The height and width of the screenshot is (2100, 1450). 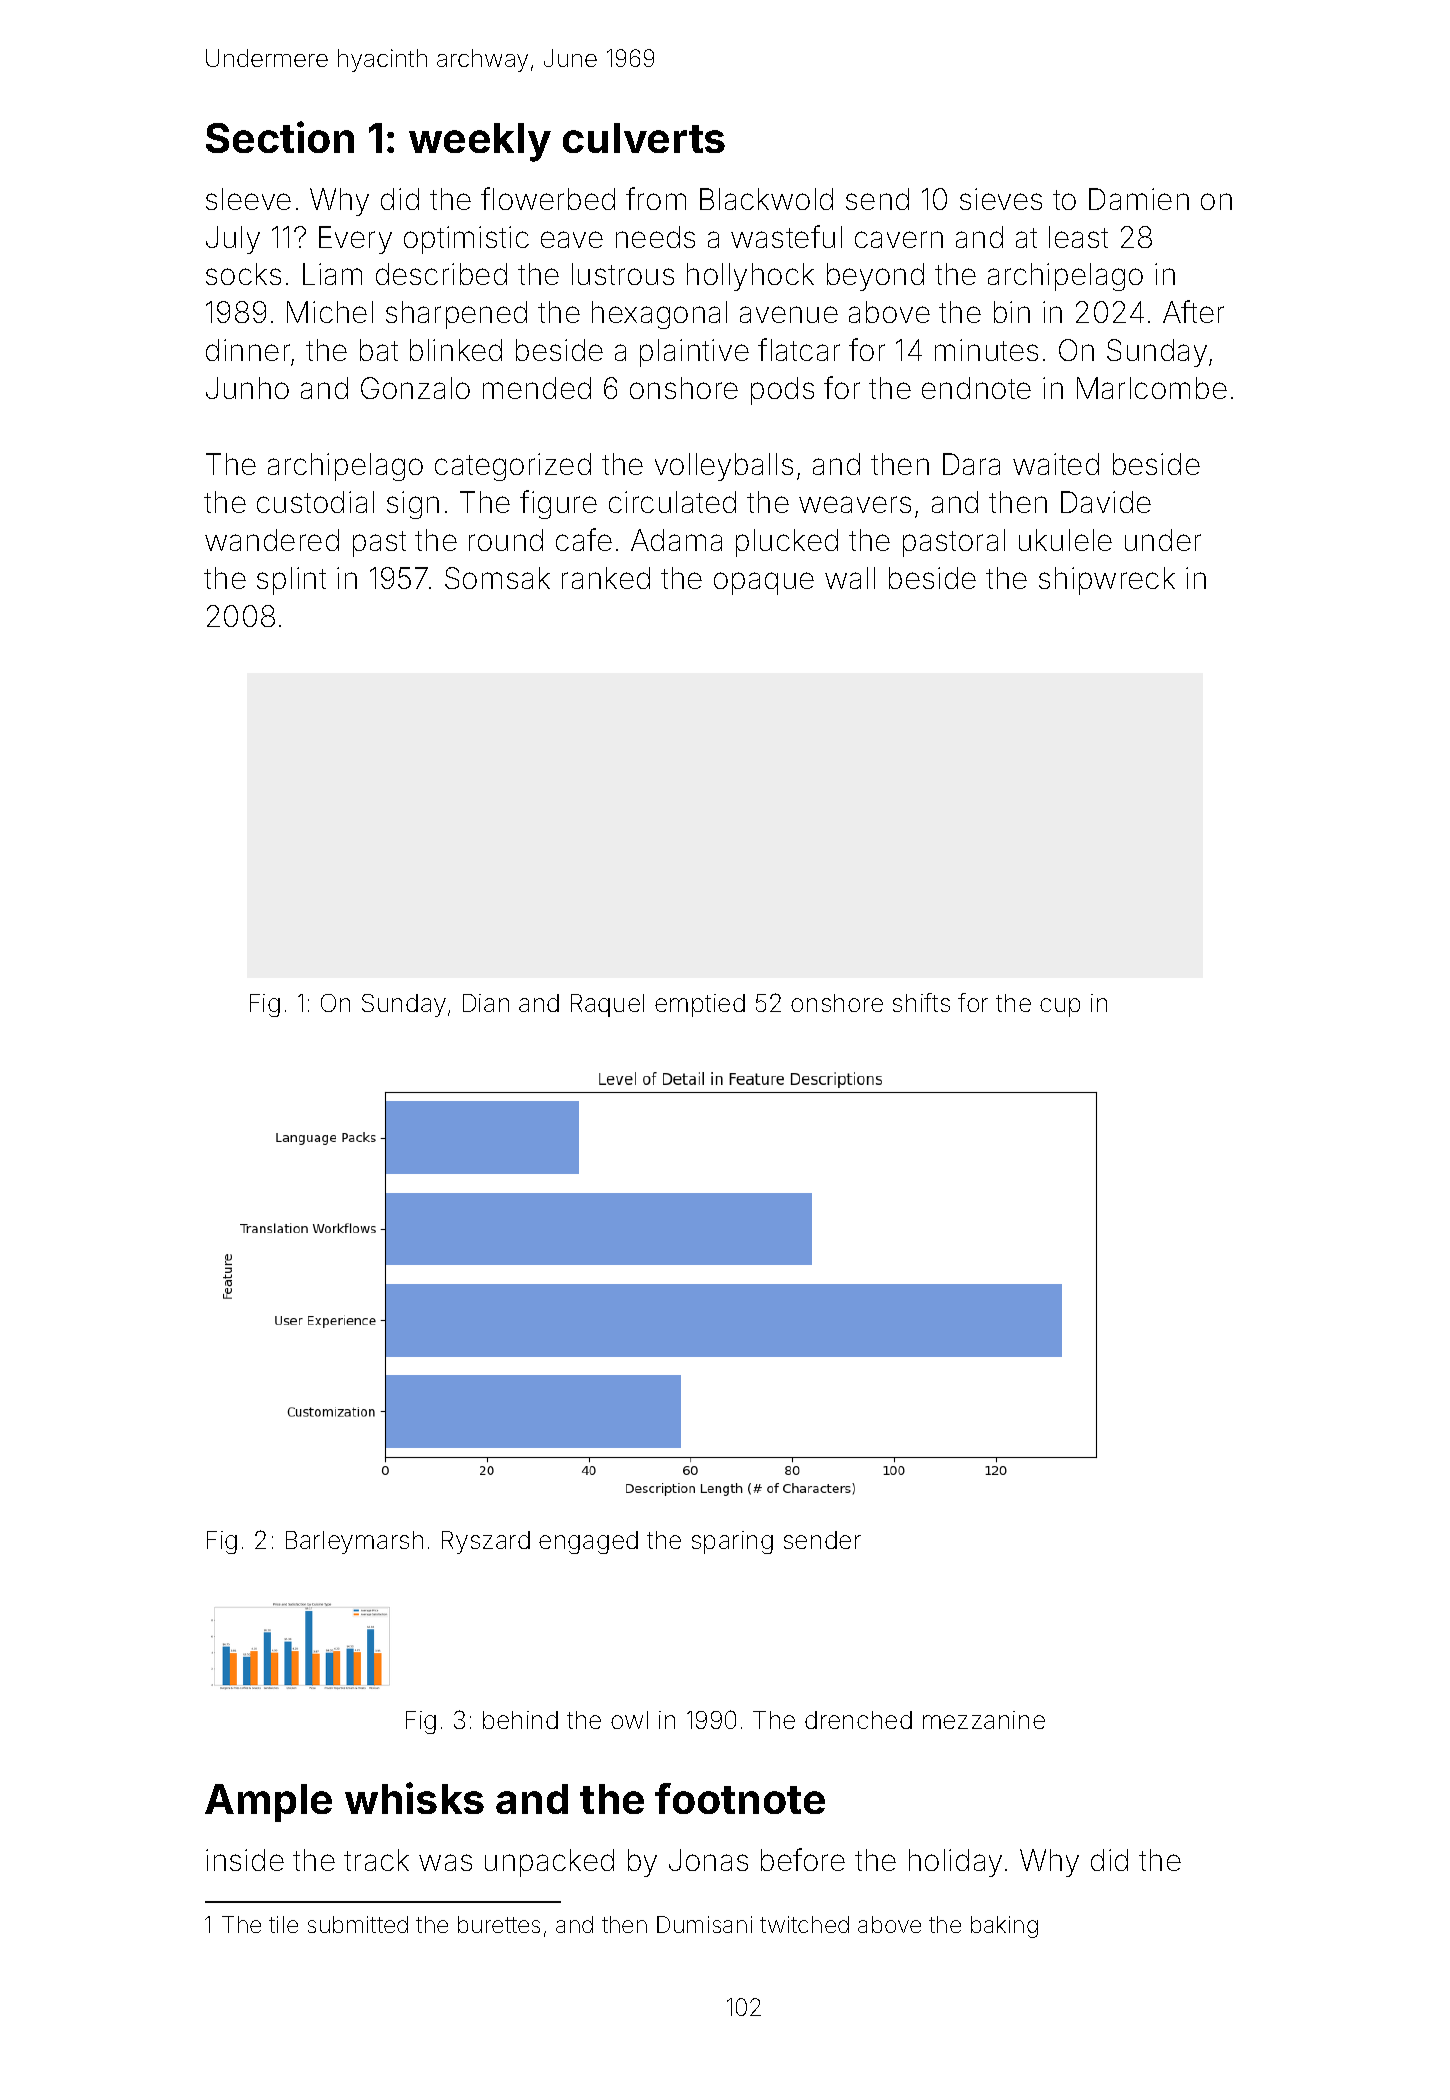 I want to click on circulated, so click(x=672, y=502).
